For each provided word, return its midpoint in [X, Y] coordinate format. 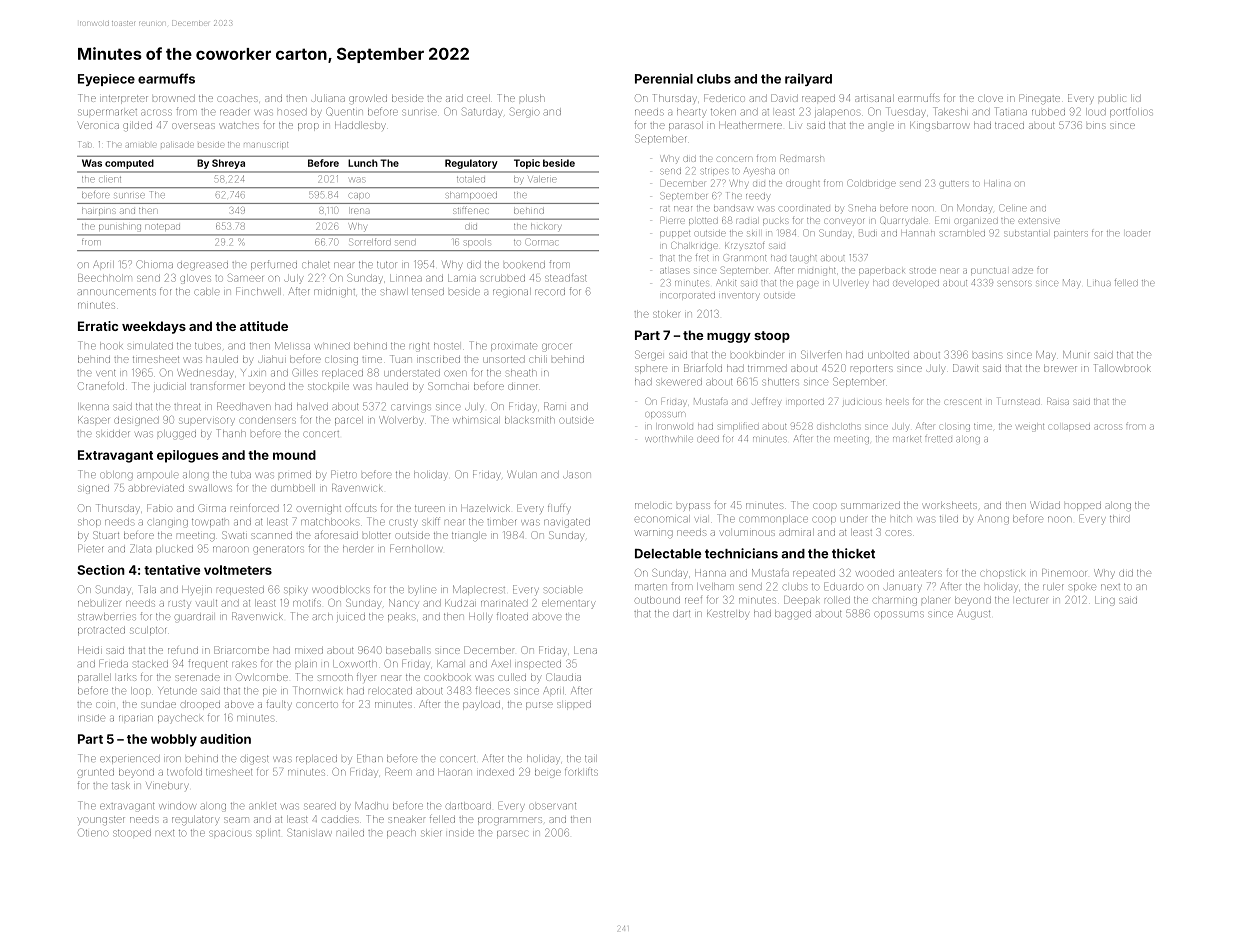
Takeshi [950, 111]
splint [268, 833]
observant [552, 806]
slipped [574, 705]
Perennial [664, 78]
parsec [512, 834]
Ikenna [93, 406]
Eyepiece [106, 80]
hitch [901, 519]
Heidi [90, 650]
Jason [577, 475]
